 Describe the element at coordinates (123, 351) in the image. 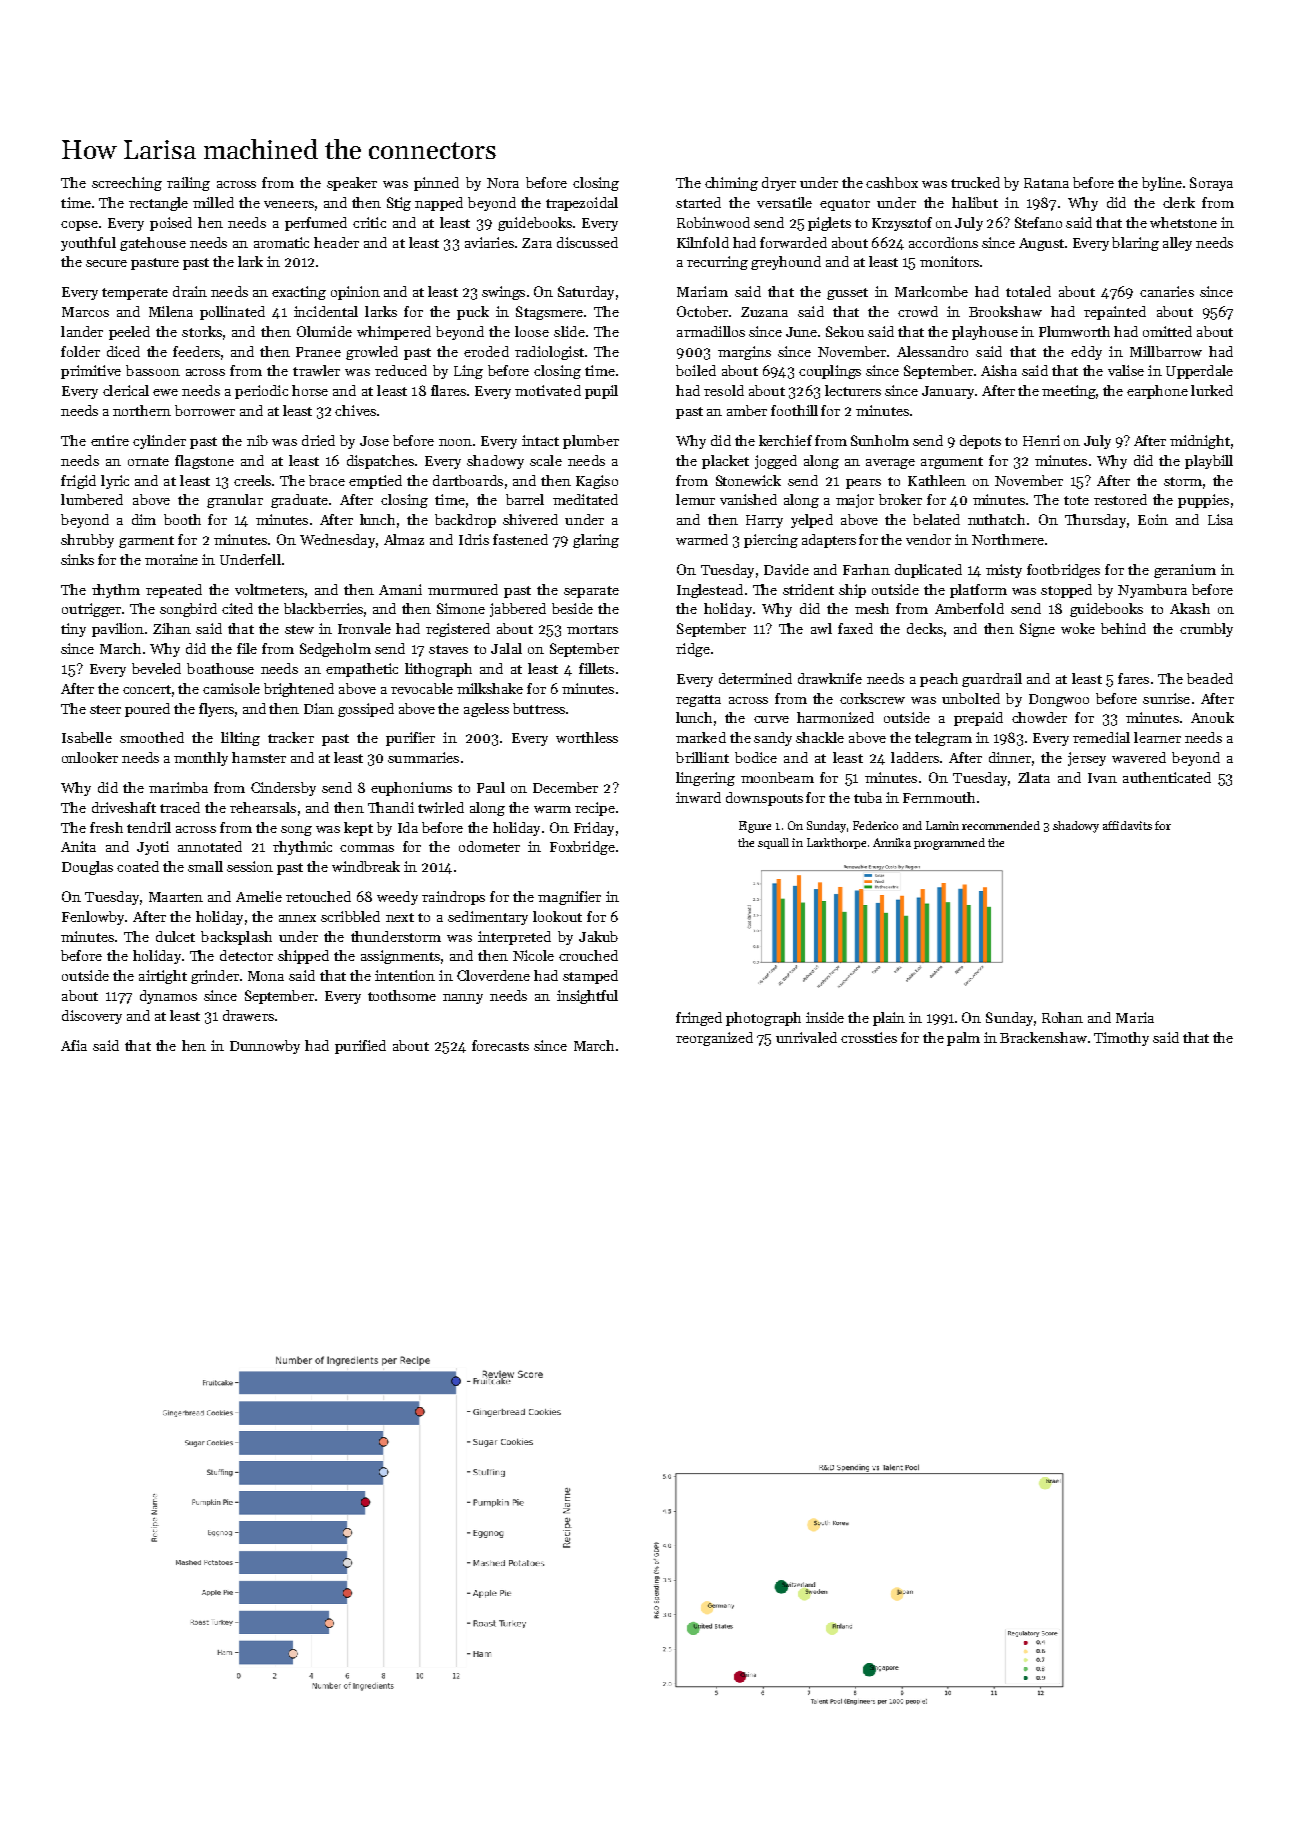

I see `diced` at that location.
